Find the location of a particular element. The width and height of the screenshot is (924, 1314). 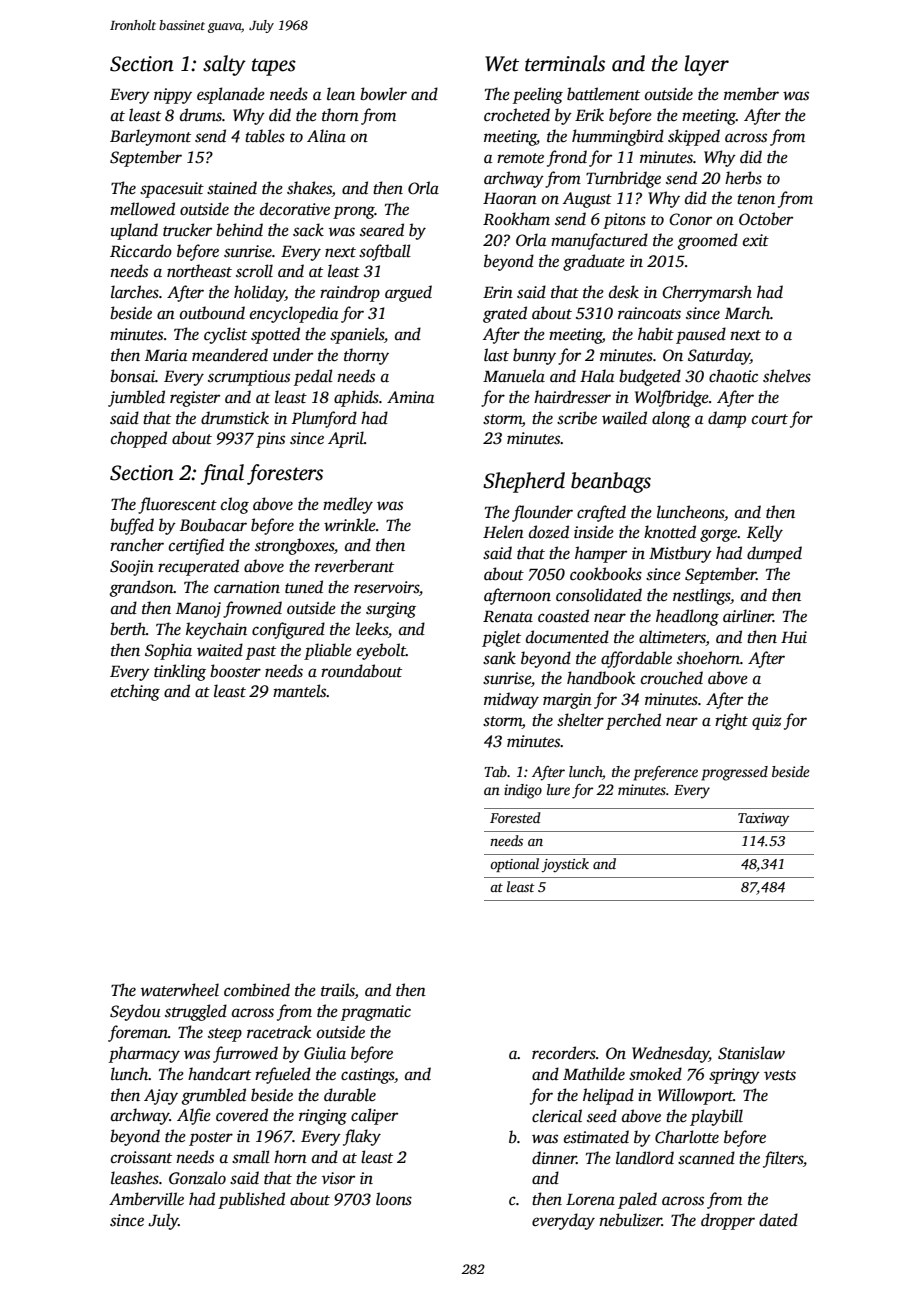

handbook is located at coordinates (601, 678).
